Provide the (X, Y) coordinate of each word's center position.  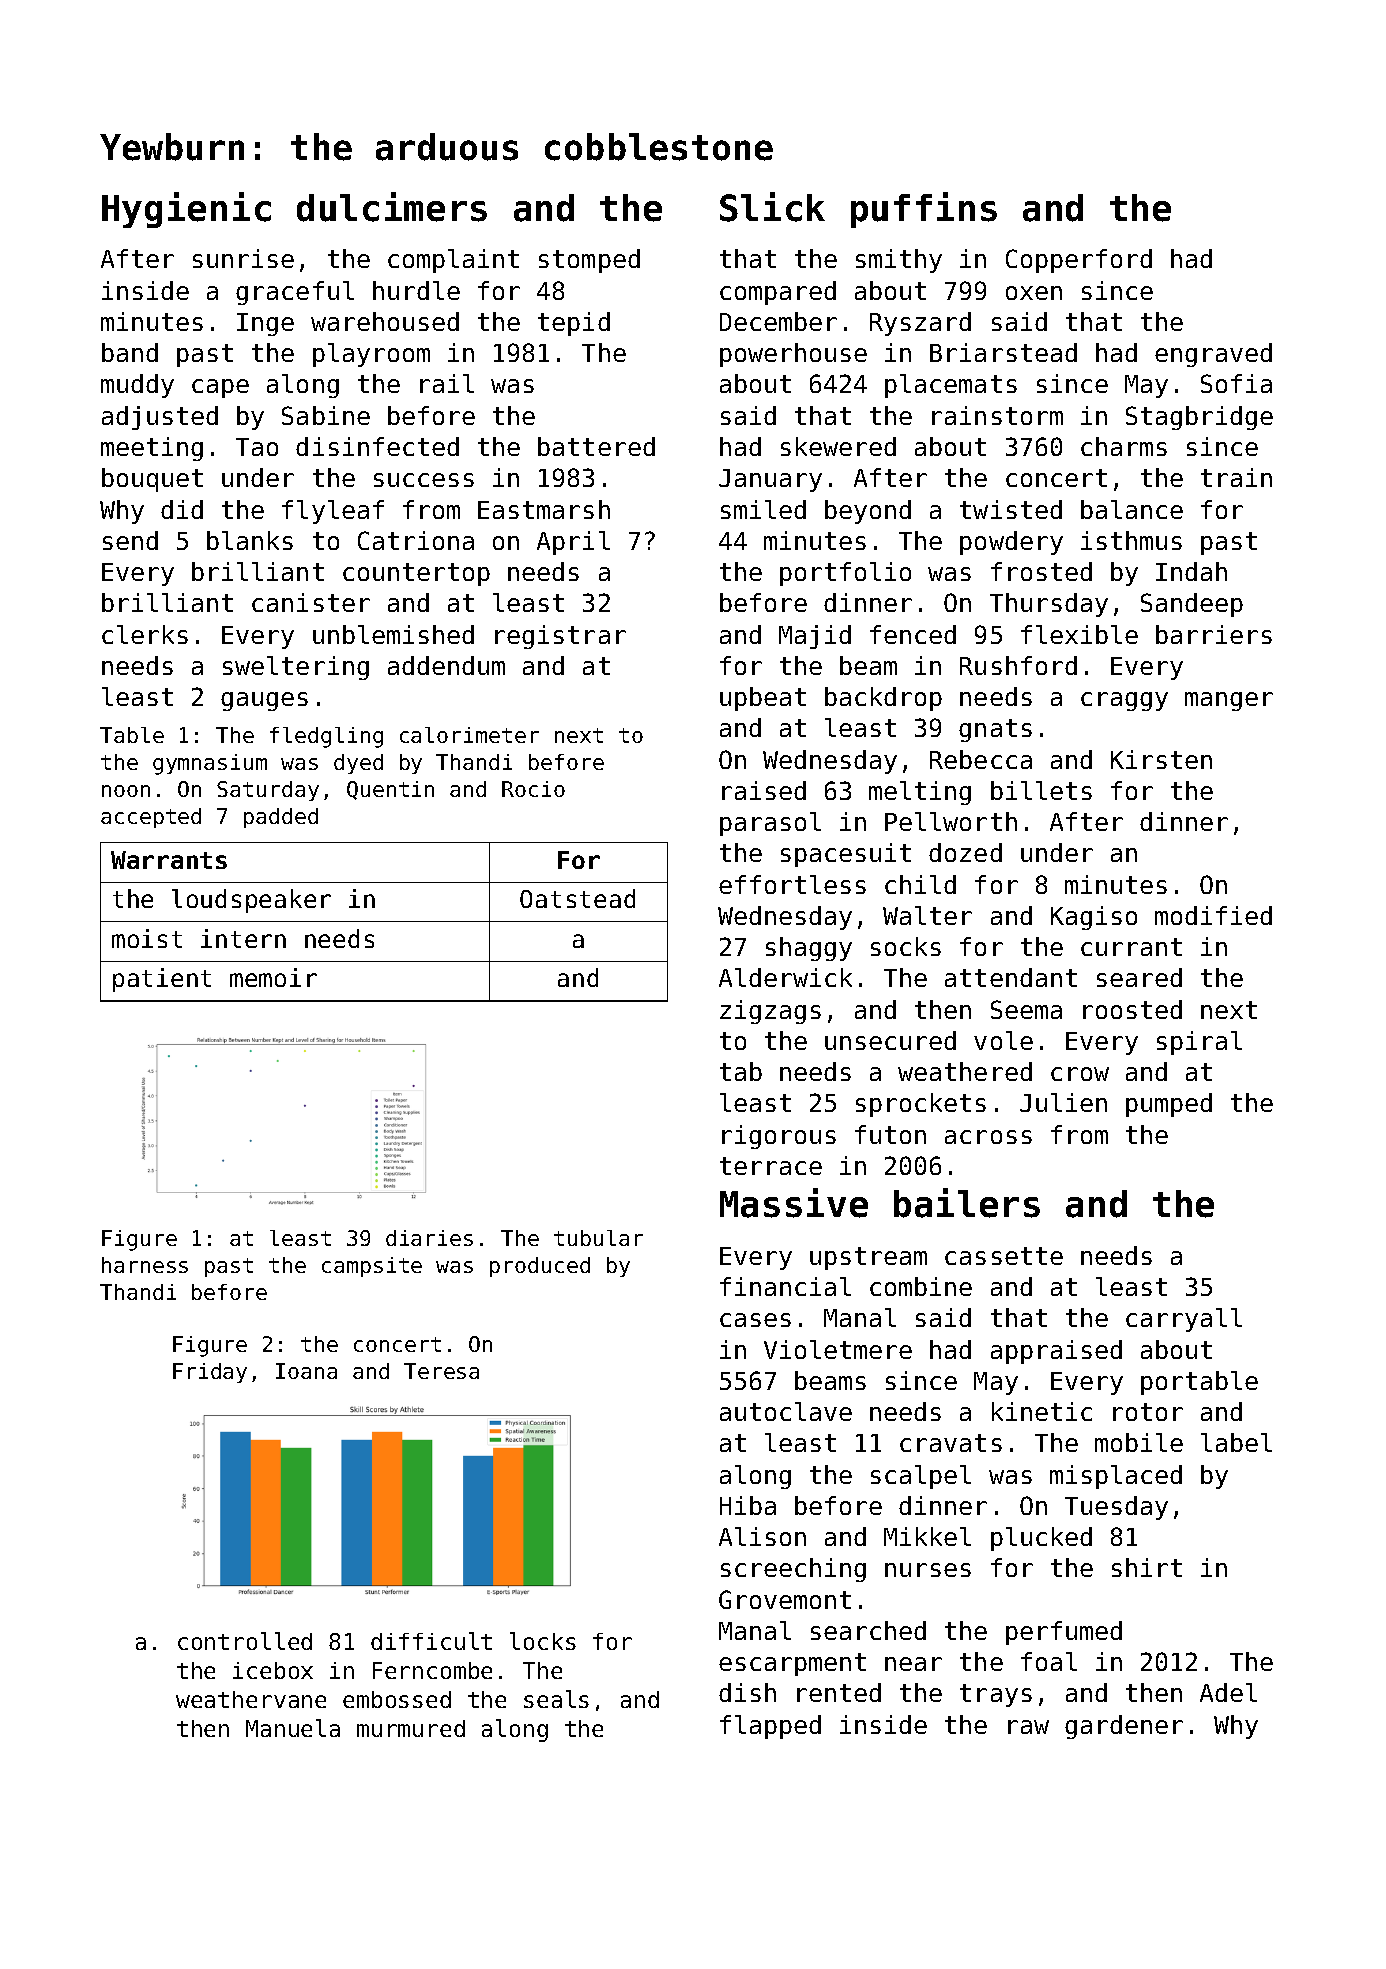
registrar (560, 637)
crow (1080, 1074)
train (1236, 477)
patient (162, 980)
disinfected (377, 446)
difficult (431, 1641)
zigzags (770, 1012)
